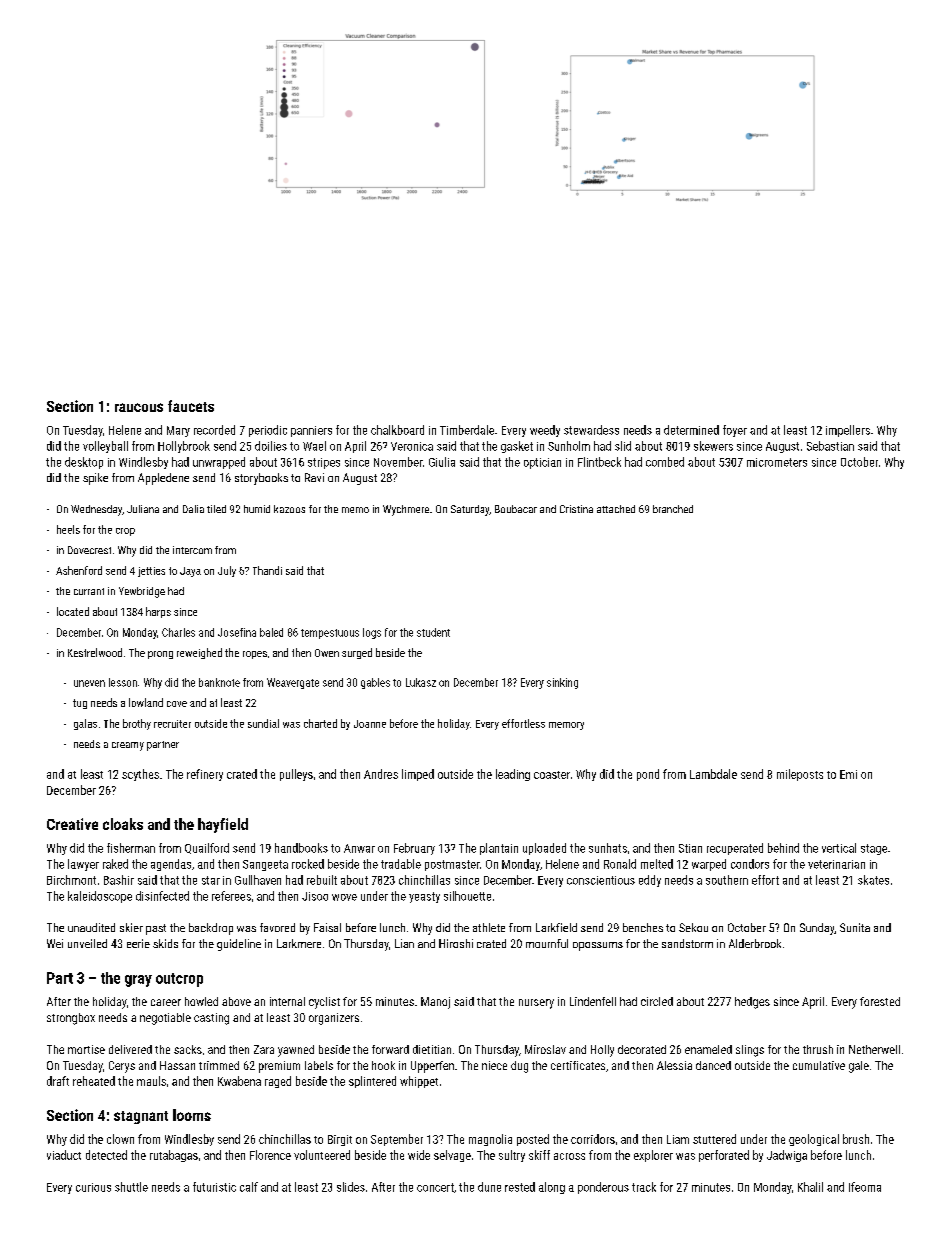  Describe the element at coordinates (562, 683) in the screenshot. I see `sinking` at that location.
